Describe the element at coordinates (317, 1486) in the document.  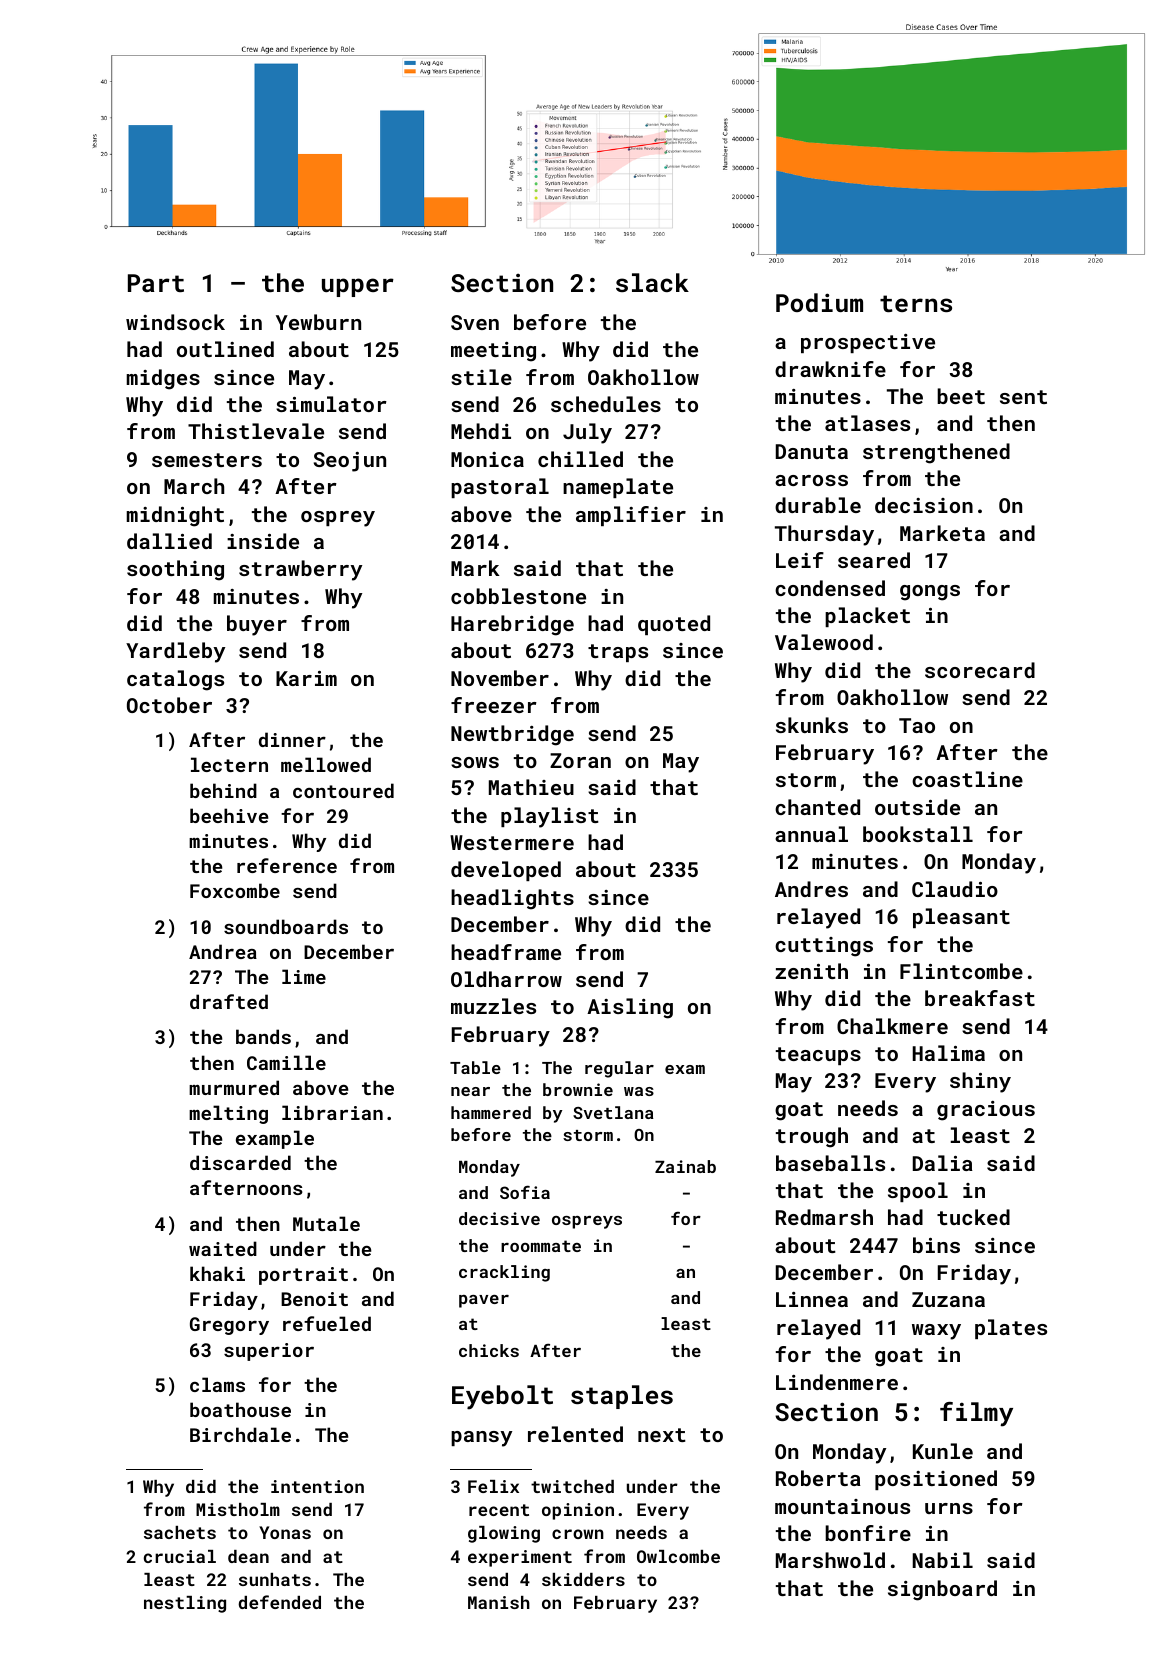
I see `intention` at that location.
